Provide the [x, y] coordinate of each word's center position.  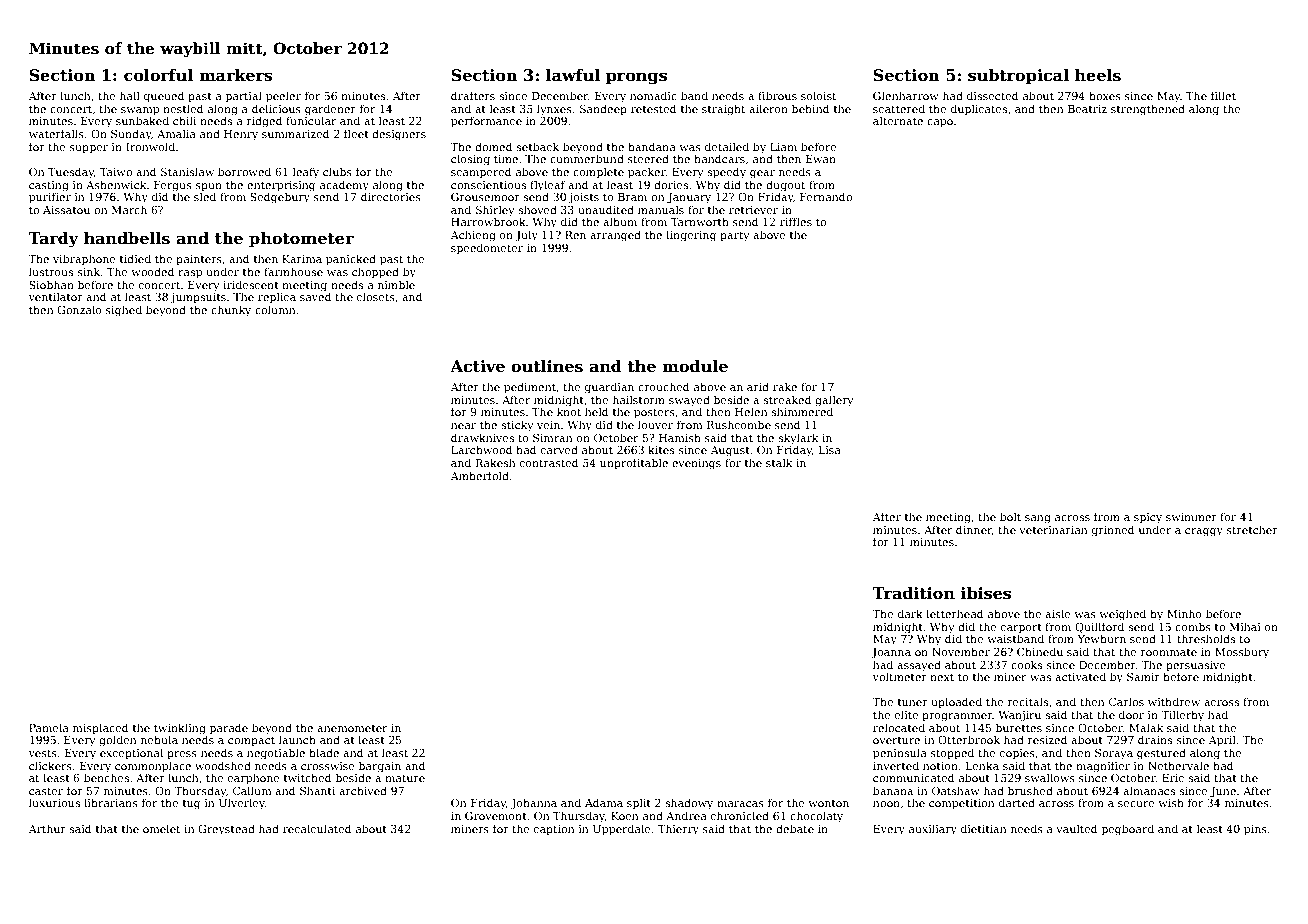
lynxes [554, 110]
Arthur [47, 828]
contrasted [549, 462]
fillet [1223, 95]
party [735, 236]
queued [164, 97]
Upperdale [622, 830]
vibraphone [84, 260]
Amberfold [480, 475]
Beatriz [1087, 109]
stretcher [1252, 529]
